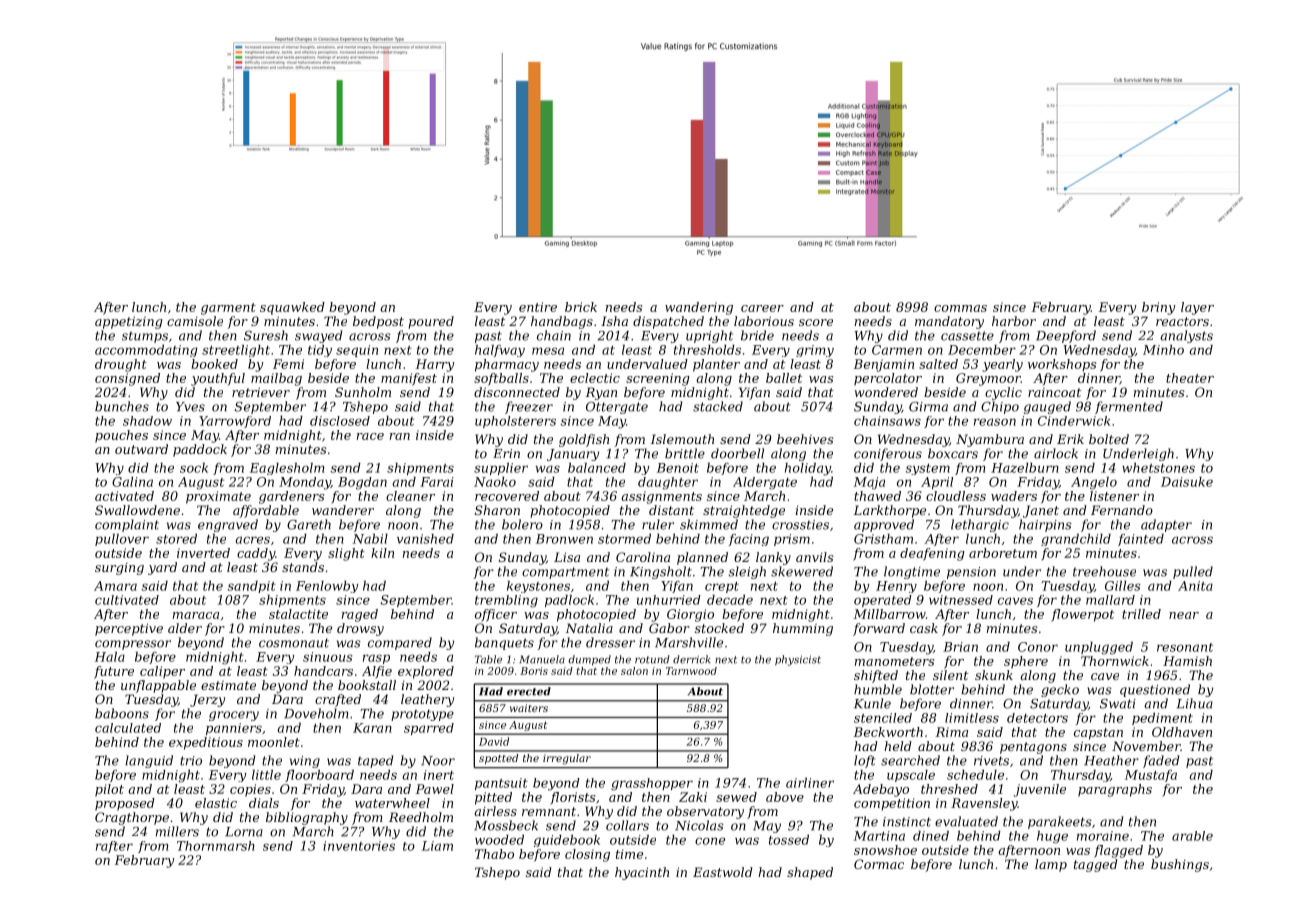 Image resolution: width=1308 pixels, height=924 pixels. I want to click on stormed, so click(624, 539).
